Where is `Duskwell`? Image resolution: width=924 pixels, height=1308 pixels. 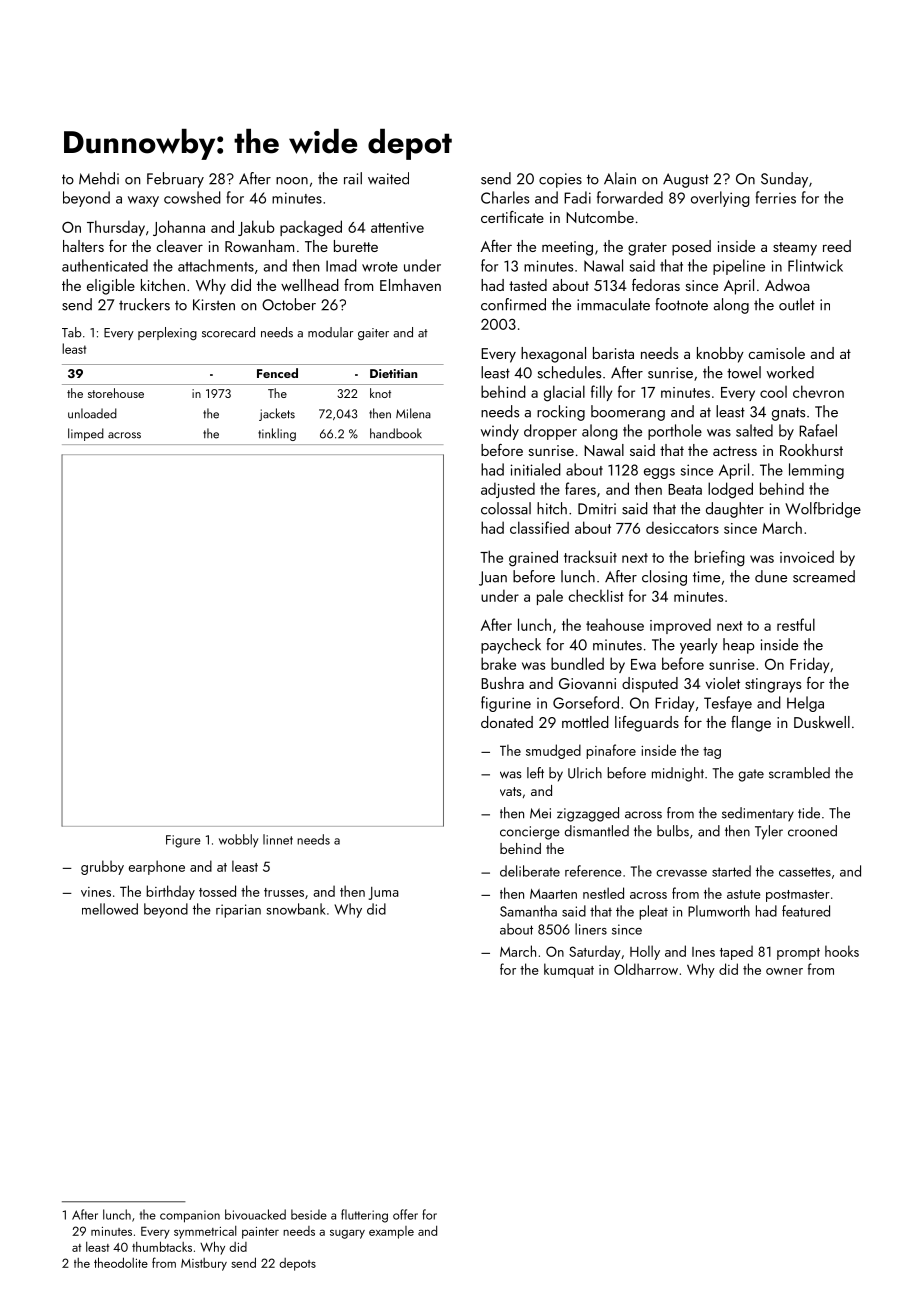
Duskwell is located at coordinates (822, 722).
